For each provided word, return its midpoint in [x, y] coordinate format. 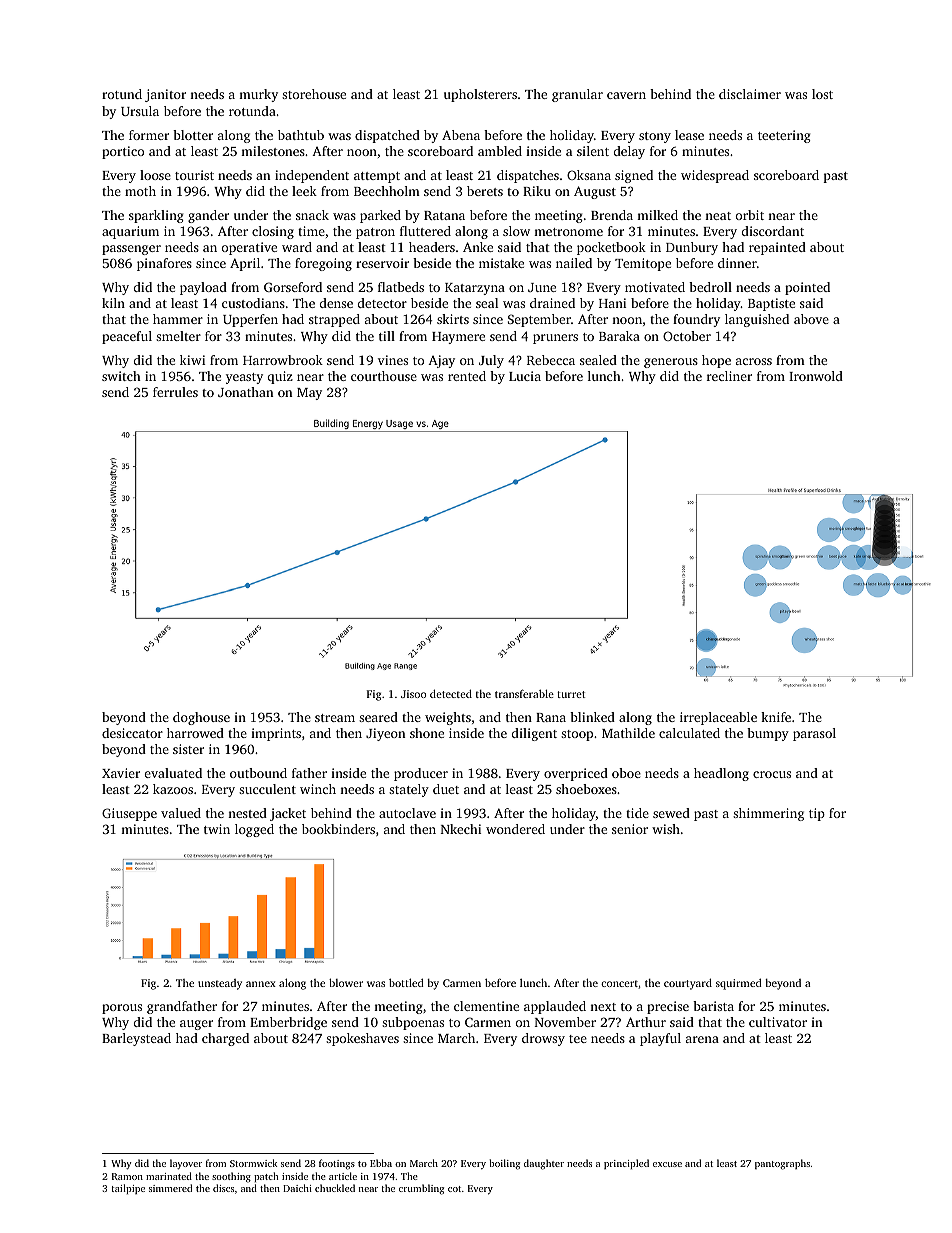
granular [577, 95]
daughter [544, 1164]
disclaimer [750, 94]
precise [668, 1007]
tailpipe [128, 1189]
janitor [165, 95]
